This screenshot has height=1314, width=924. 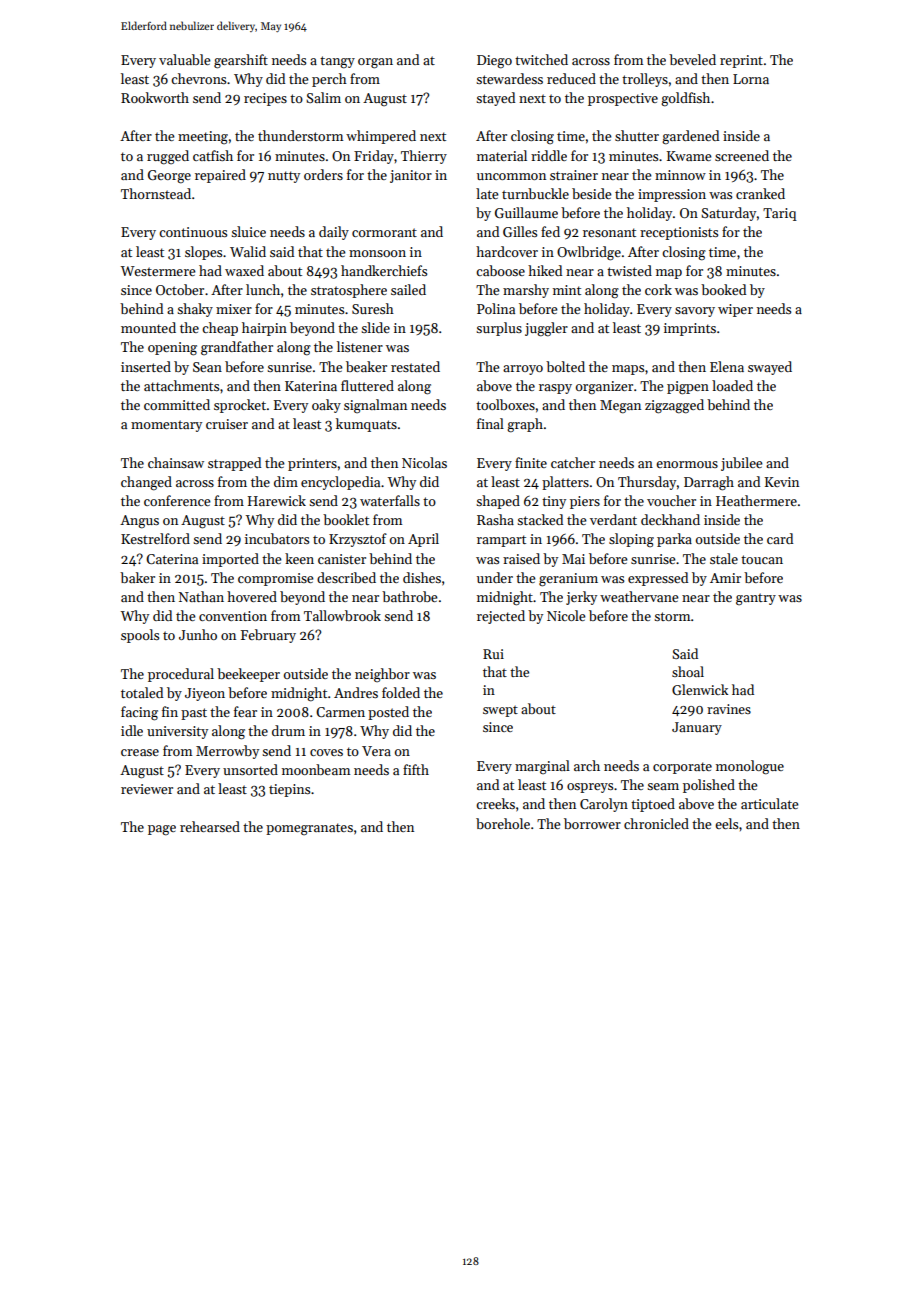 What do you see at coordinates (416, 769) in the screenshot?
I see `fifth` at bounding box center [416, 769].
